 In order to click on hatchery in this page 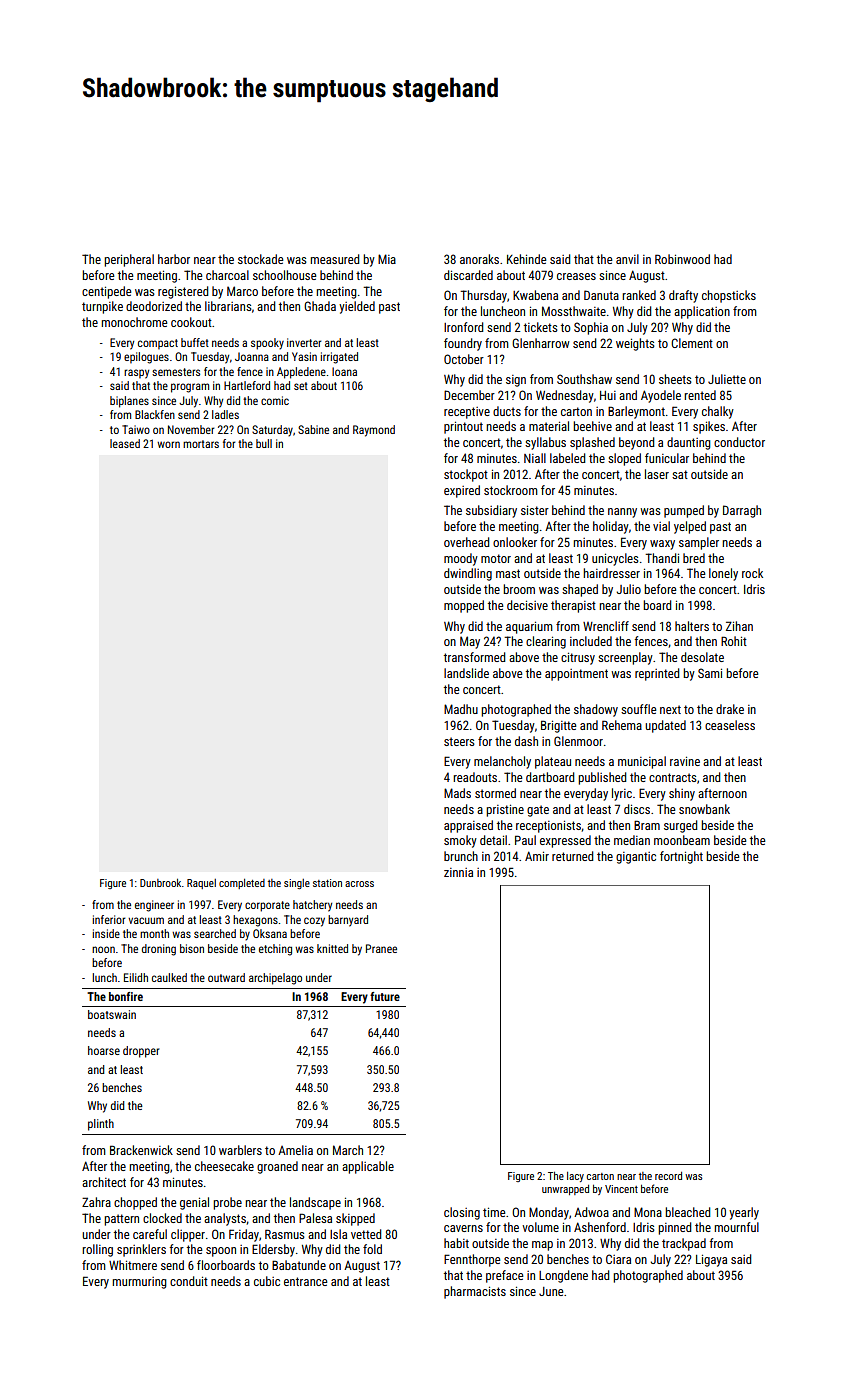, I will do `click(312, 906)`.
